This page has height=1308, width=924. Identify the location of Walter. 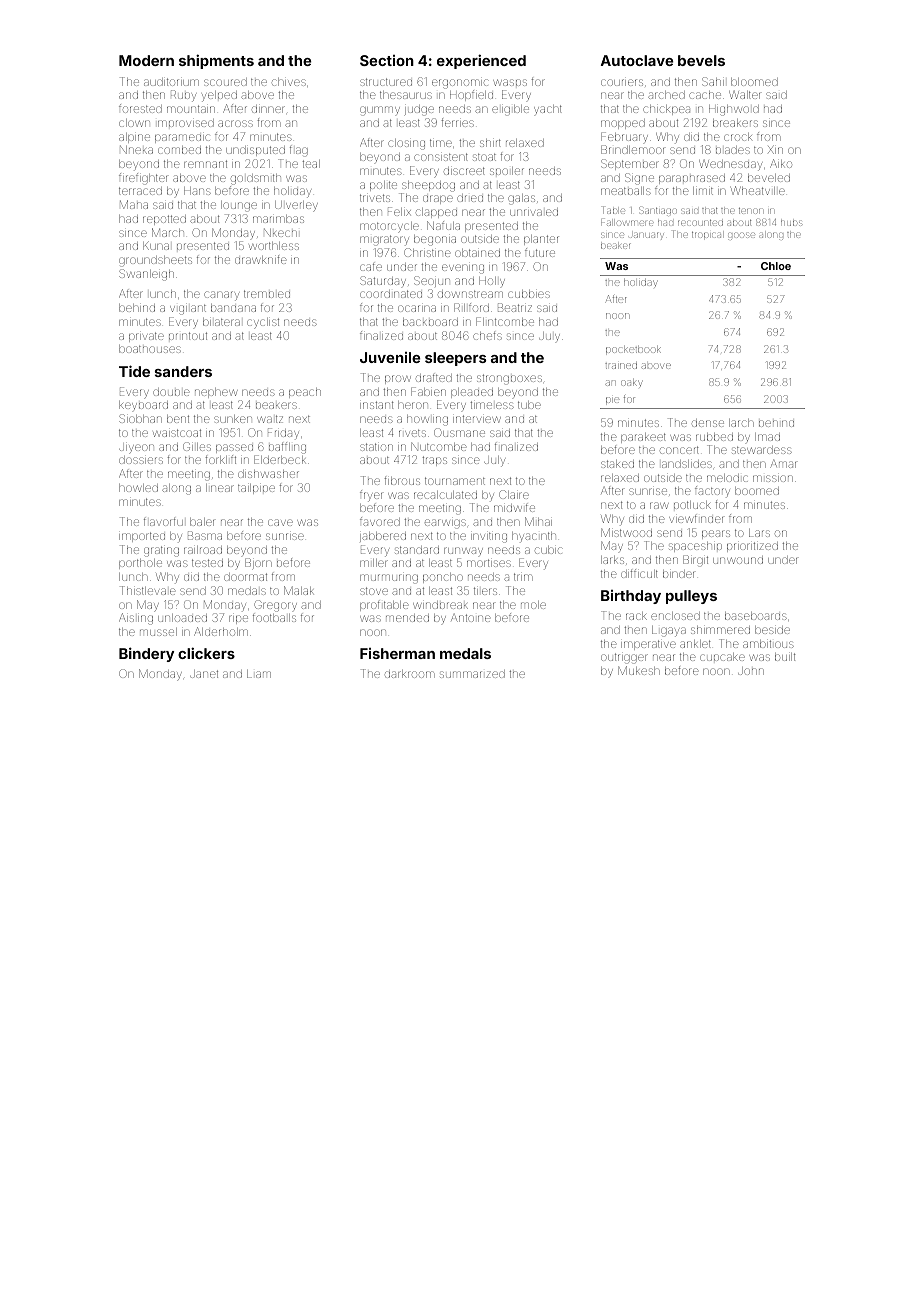
(744, 95).
